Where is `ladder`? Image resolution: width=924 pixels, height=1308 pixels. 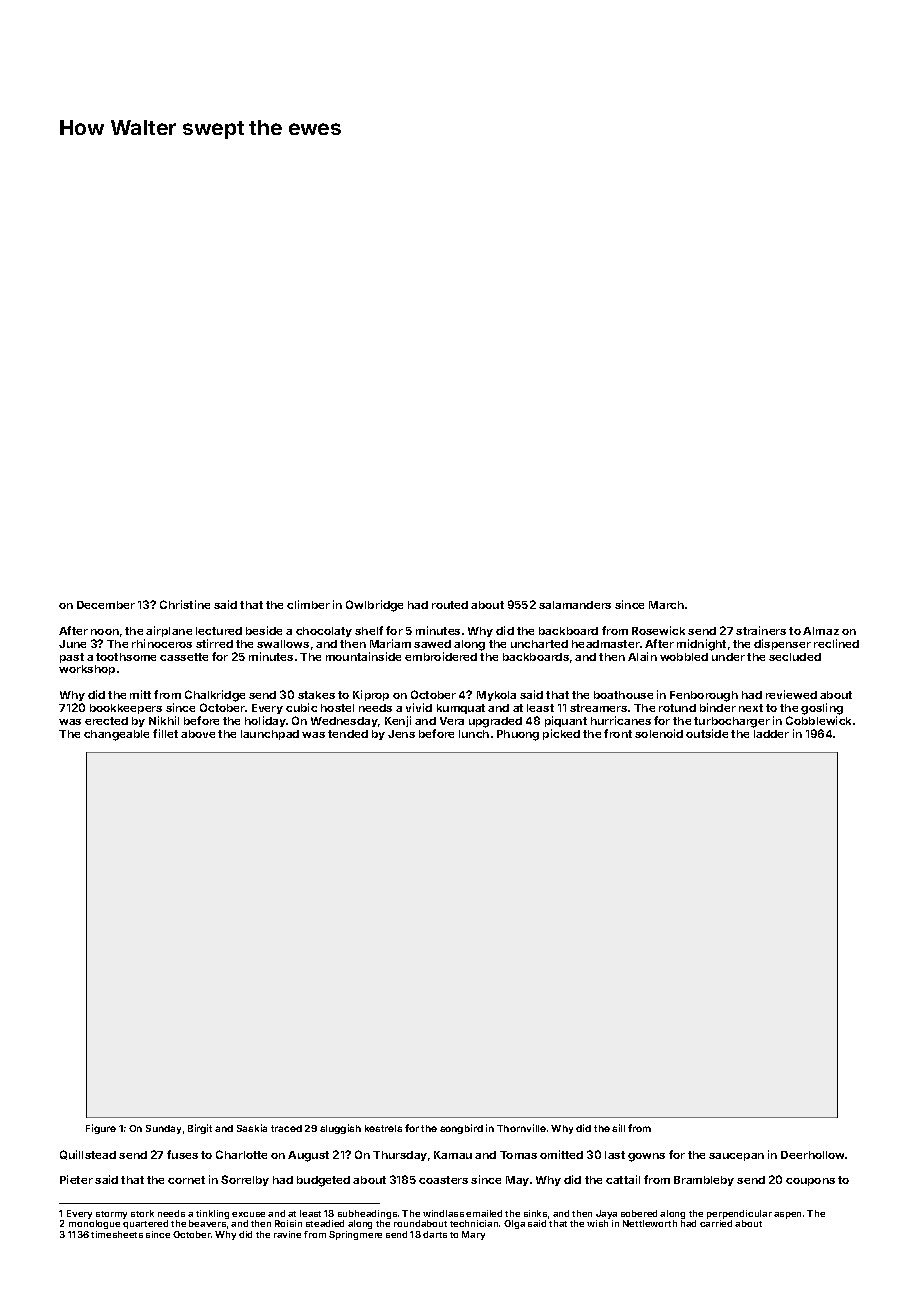
ladder is located at coordinates (771, 734).
